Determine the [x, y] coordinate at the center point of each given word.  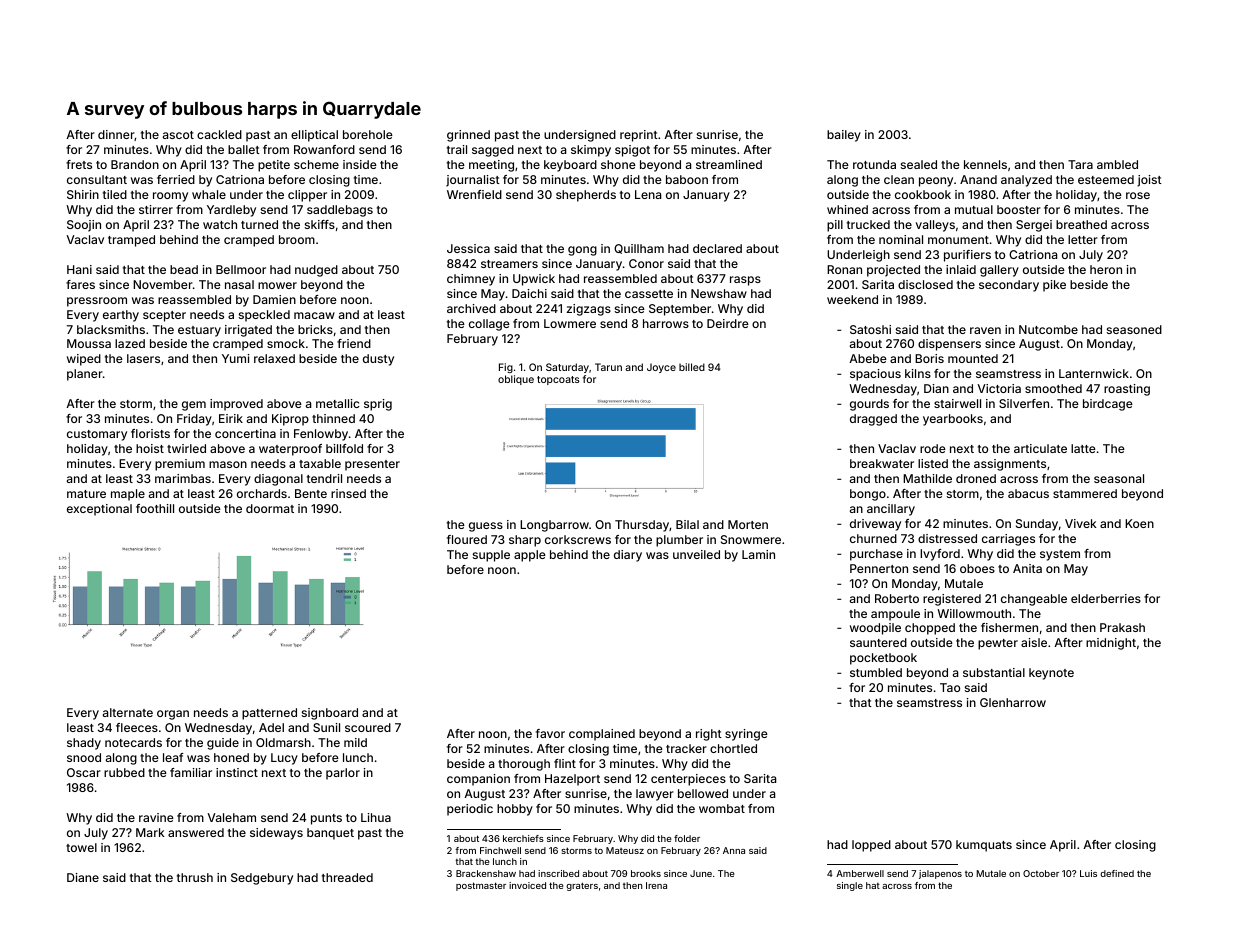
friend [354, 343]
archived [471, 308]
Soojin [84, 226]
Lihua [376, 817]
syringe [746, 735]
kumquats [984, 846]
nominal [901, 239]
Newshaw [719, 293]
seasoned [1134, 329]
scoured [368, 727]
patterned [269, 714]
